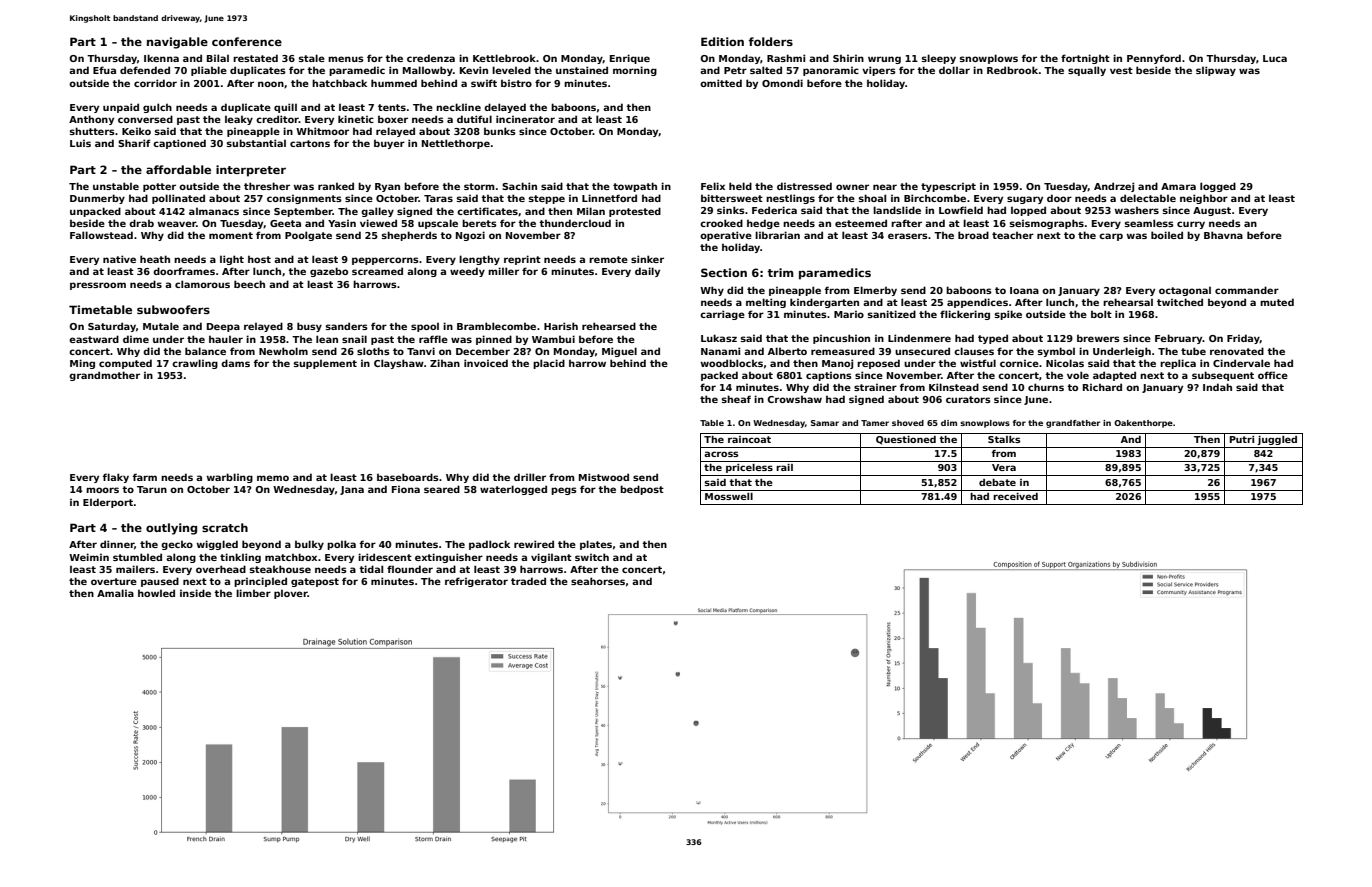 The height and width of the page is (887, 1372). Describe the element at coordinates (104, 70) in the page. I see `Efua` at that location.
